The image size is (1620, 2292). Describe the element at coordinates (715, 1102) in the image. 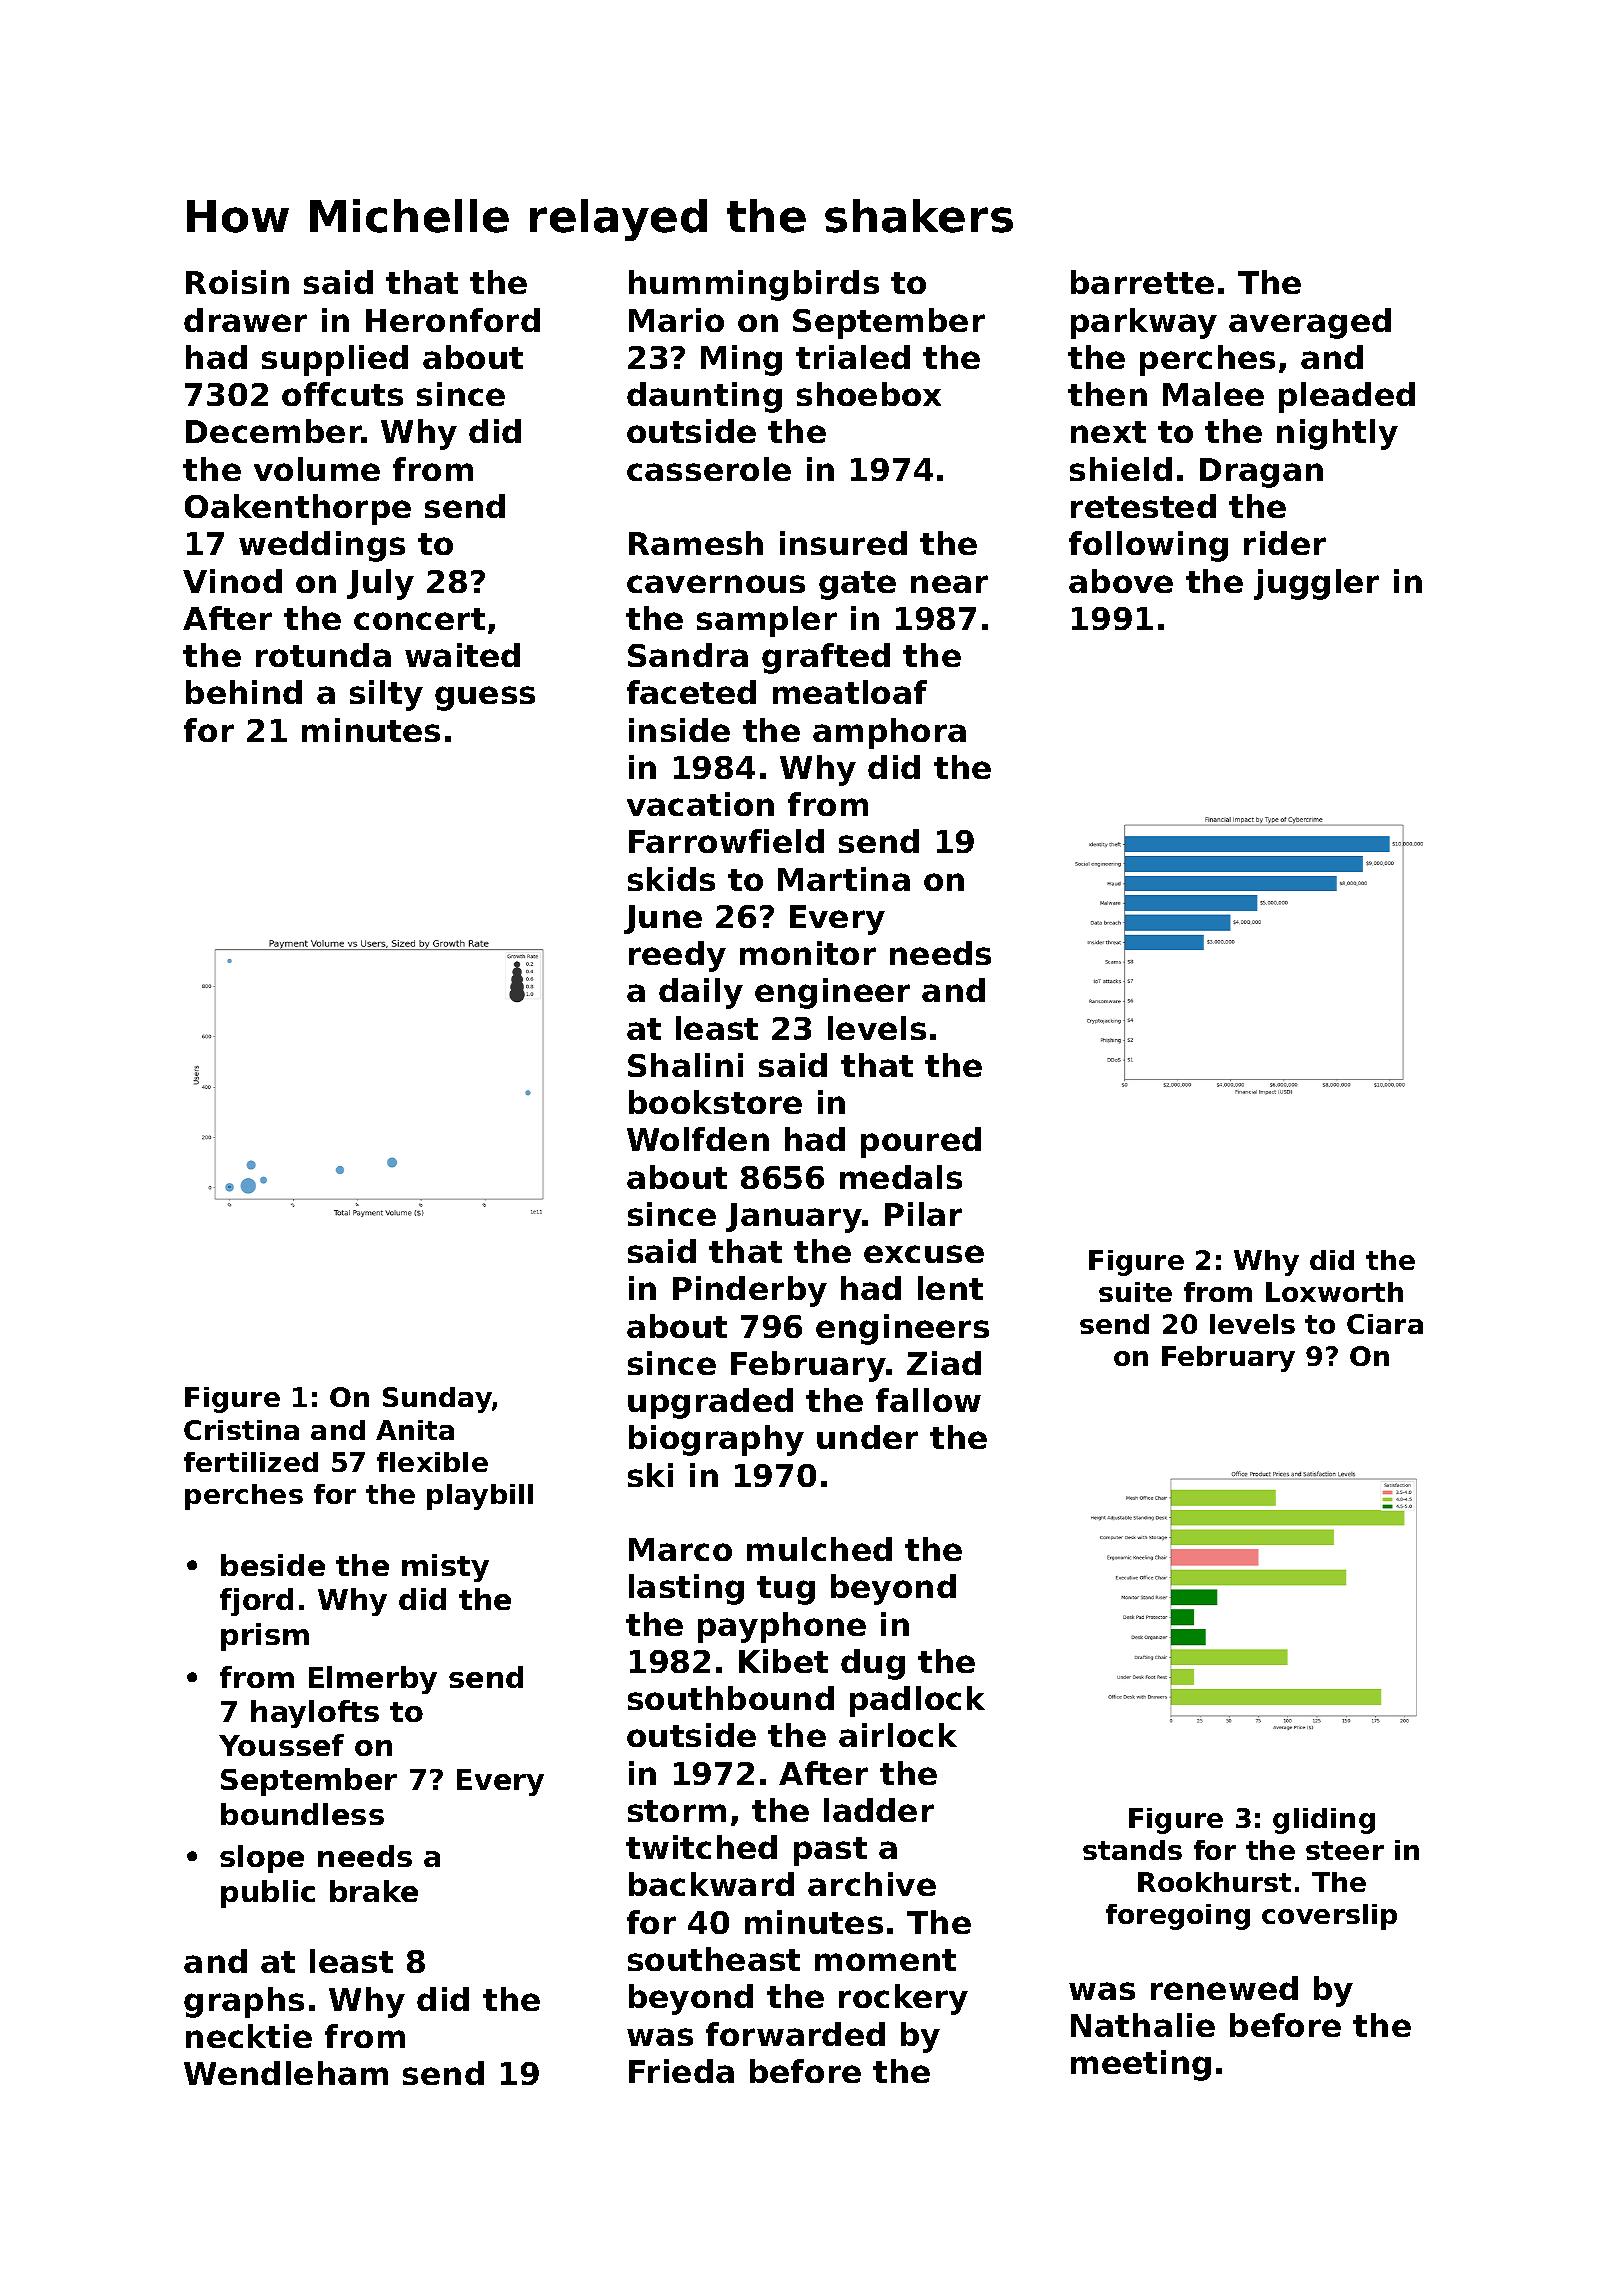

I see `bookstore` at that location.
